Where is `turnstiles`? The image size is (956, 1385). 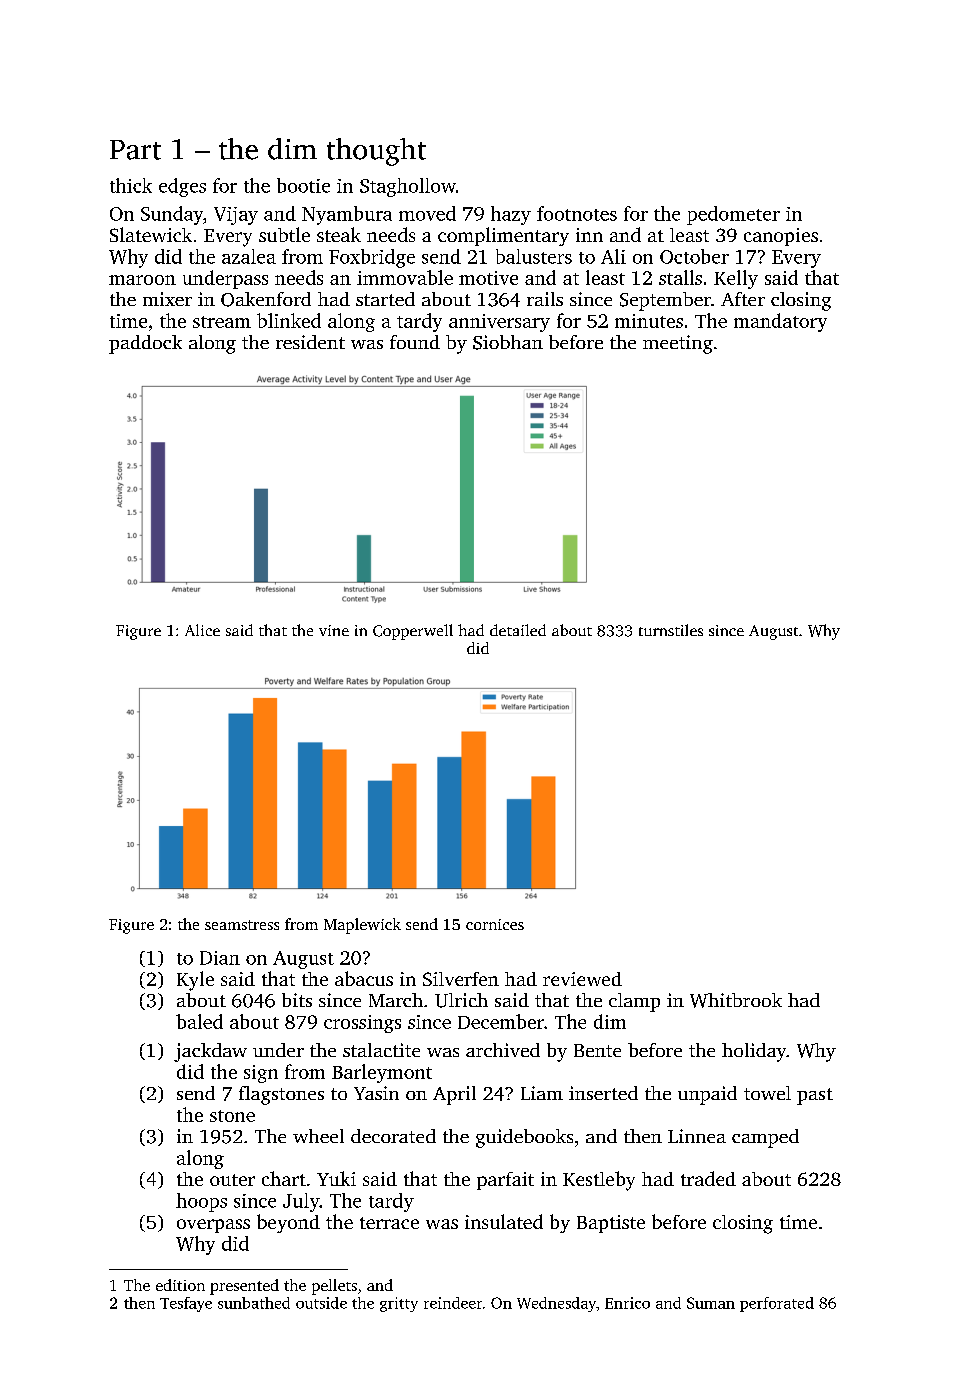
turnstiles is located at coordinates (671, 630).
